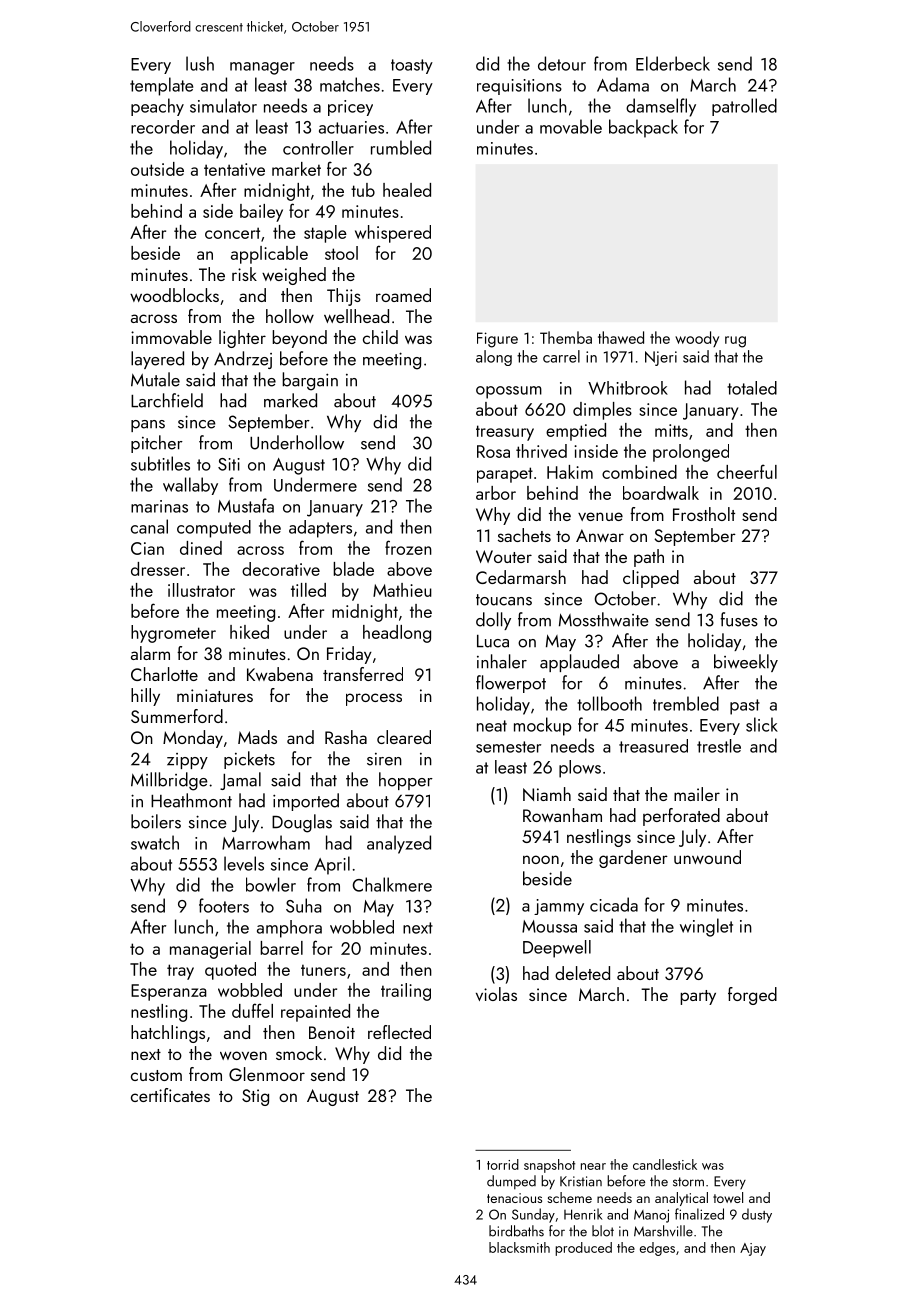 The height and width of the screenshot is (1316, 908). What do you see at coordinates (308, 590) in the screenshot?
I see `tilled` at bounding box center [308, 590].
